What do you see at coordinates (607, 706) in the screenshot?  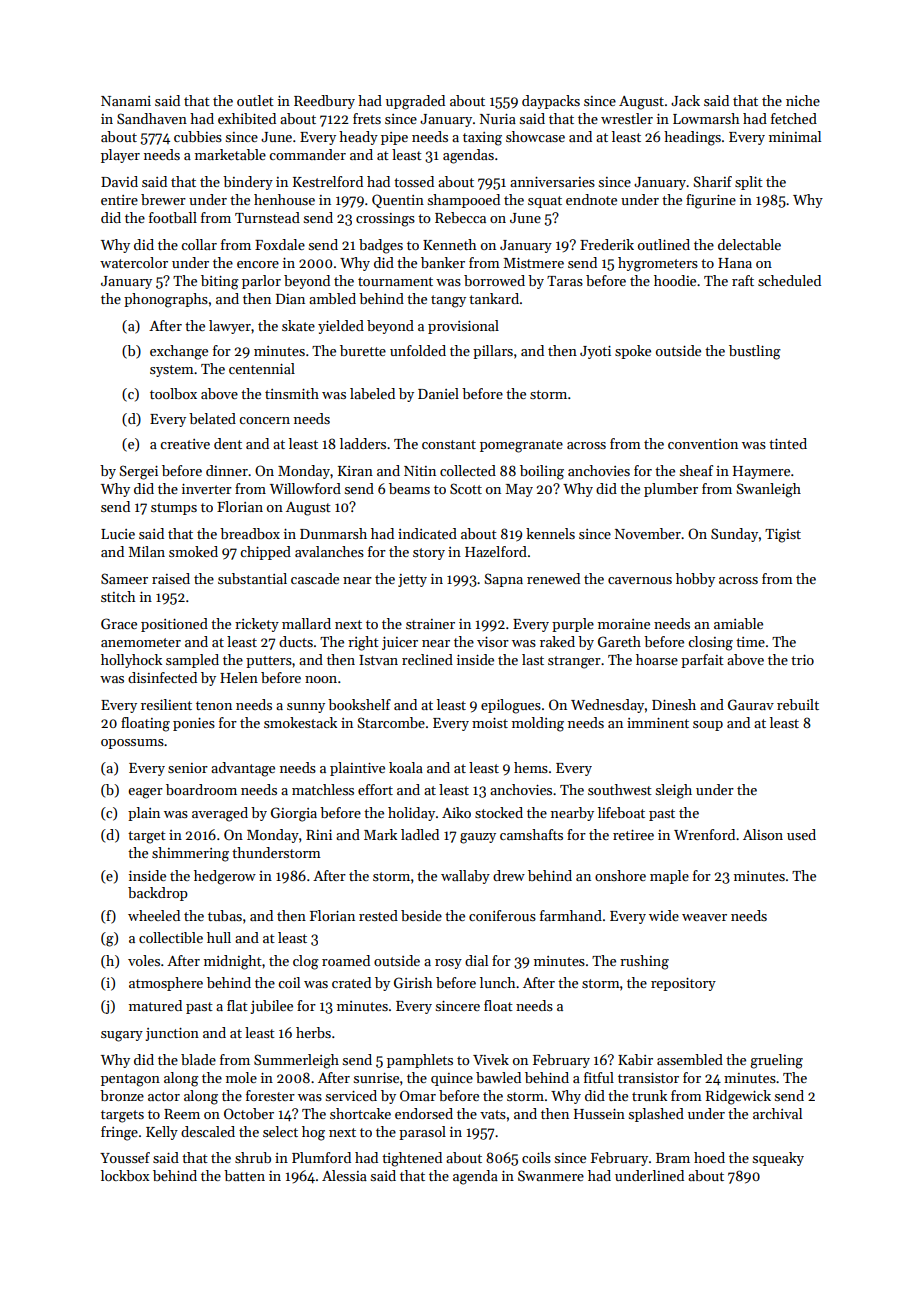 I see `Wednesday` at bounding box center [607, 706].
